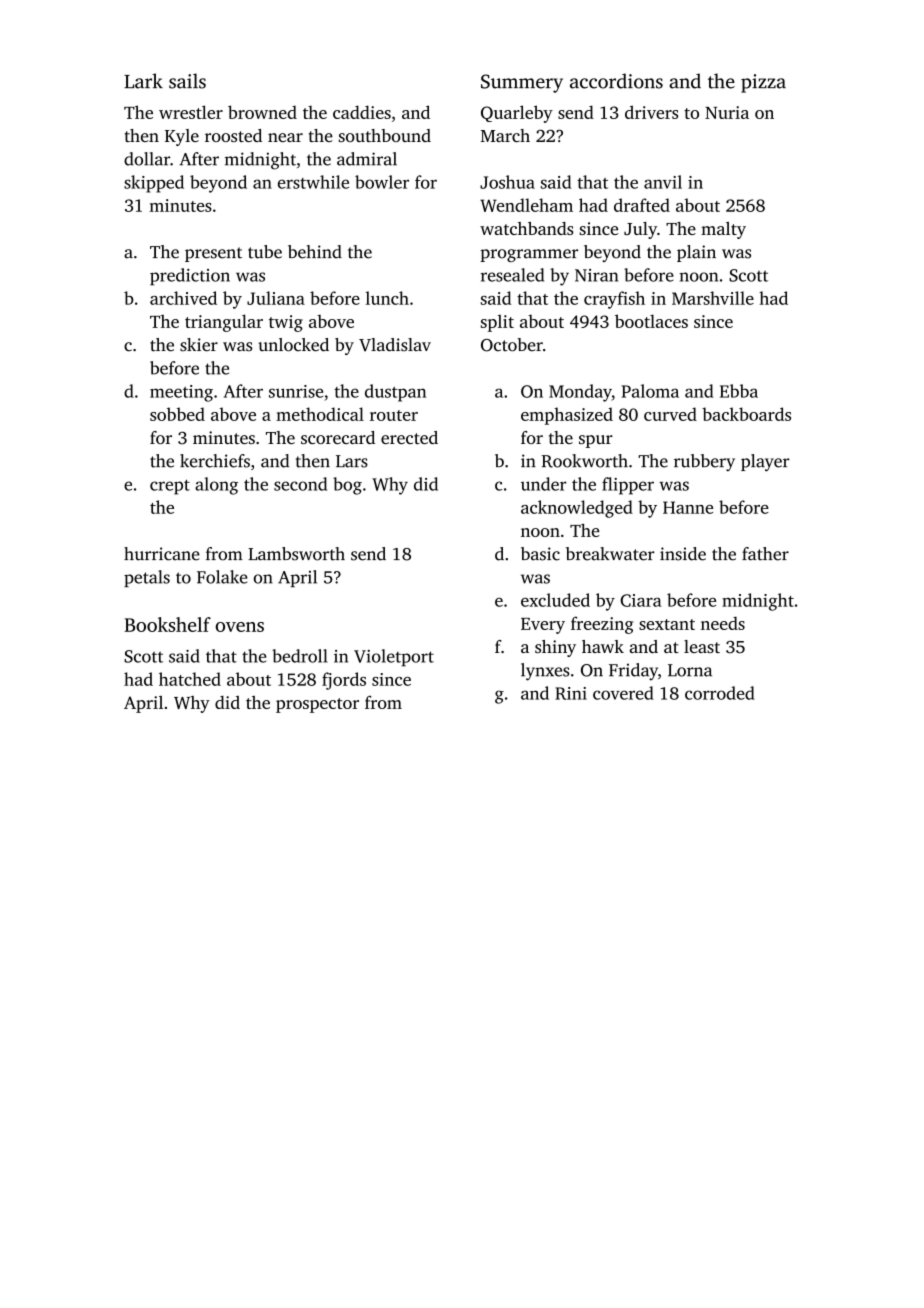 Image resolution: width=924 pixels, height=1308 pixels. I want to click on Marshville, so click(713, 298).
